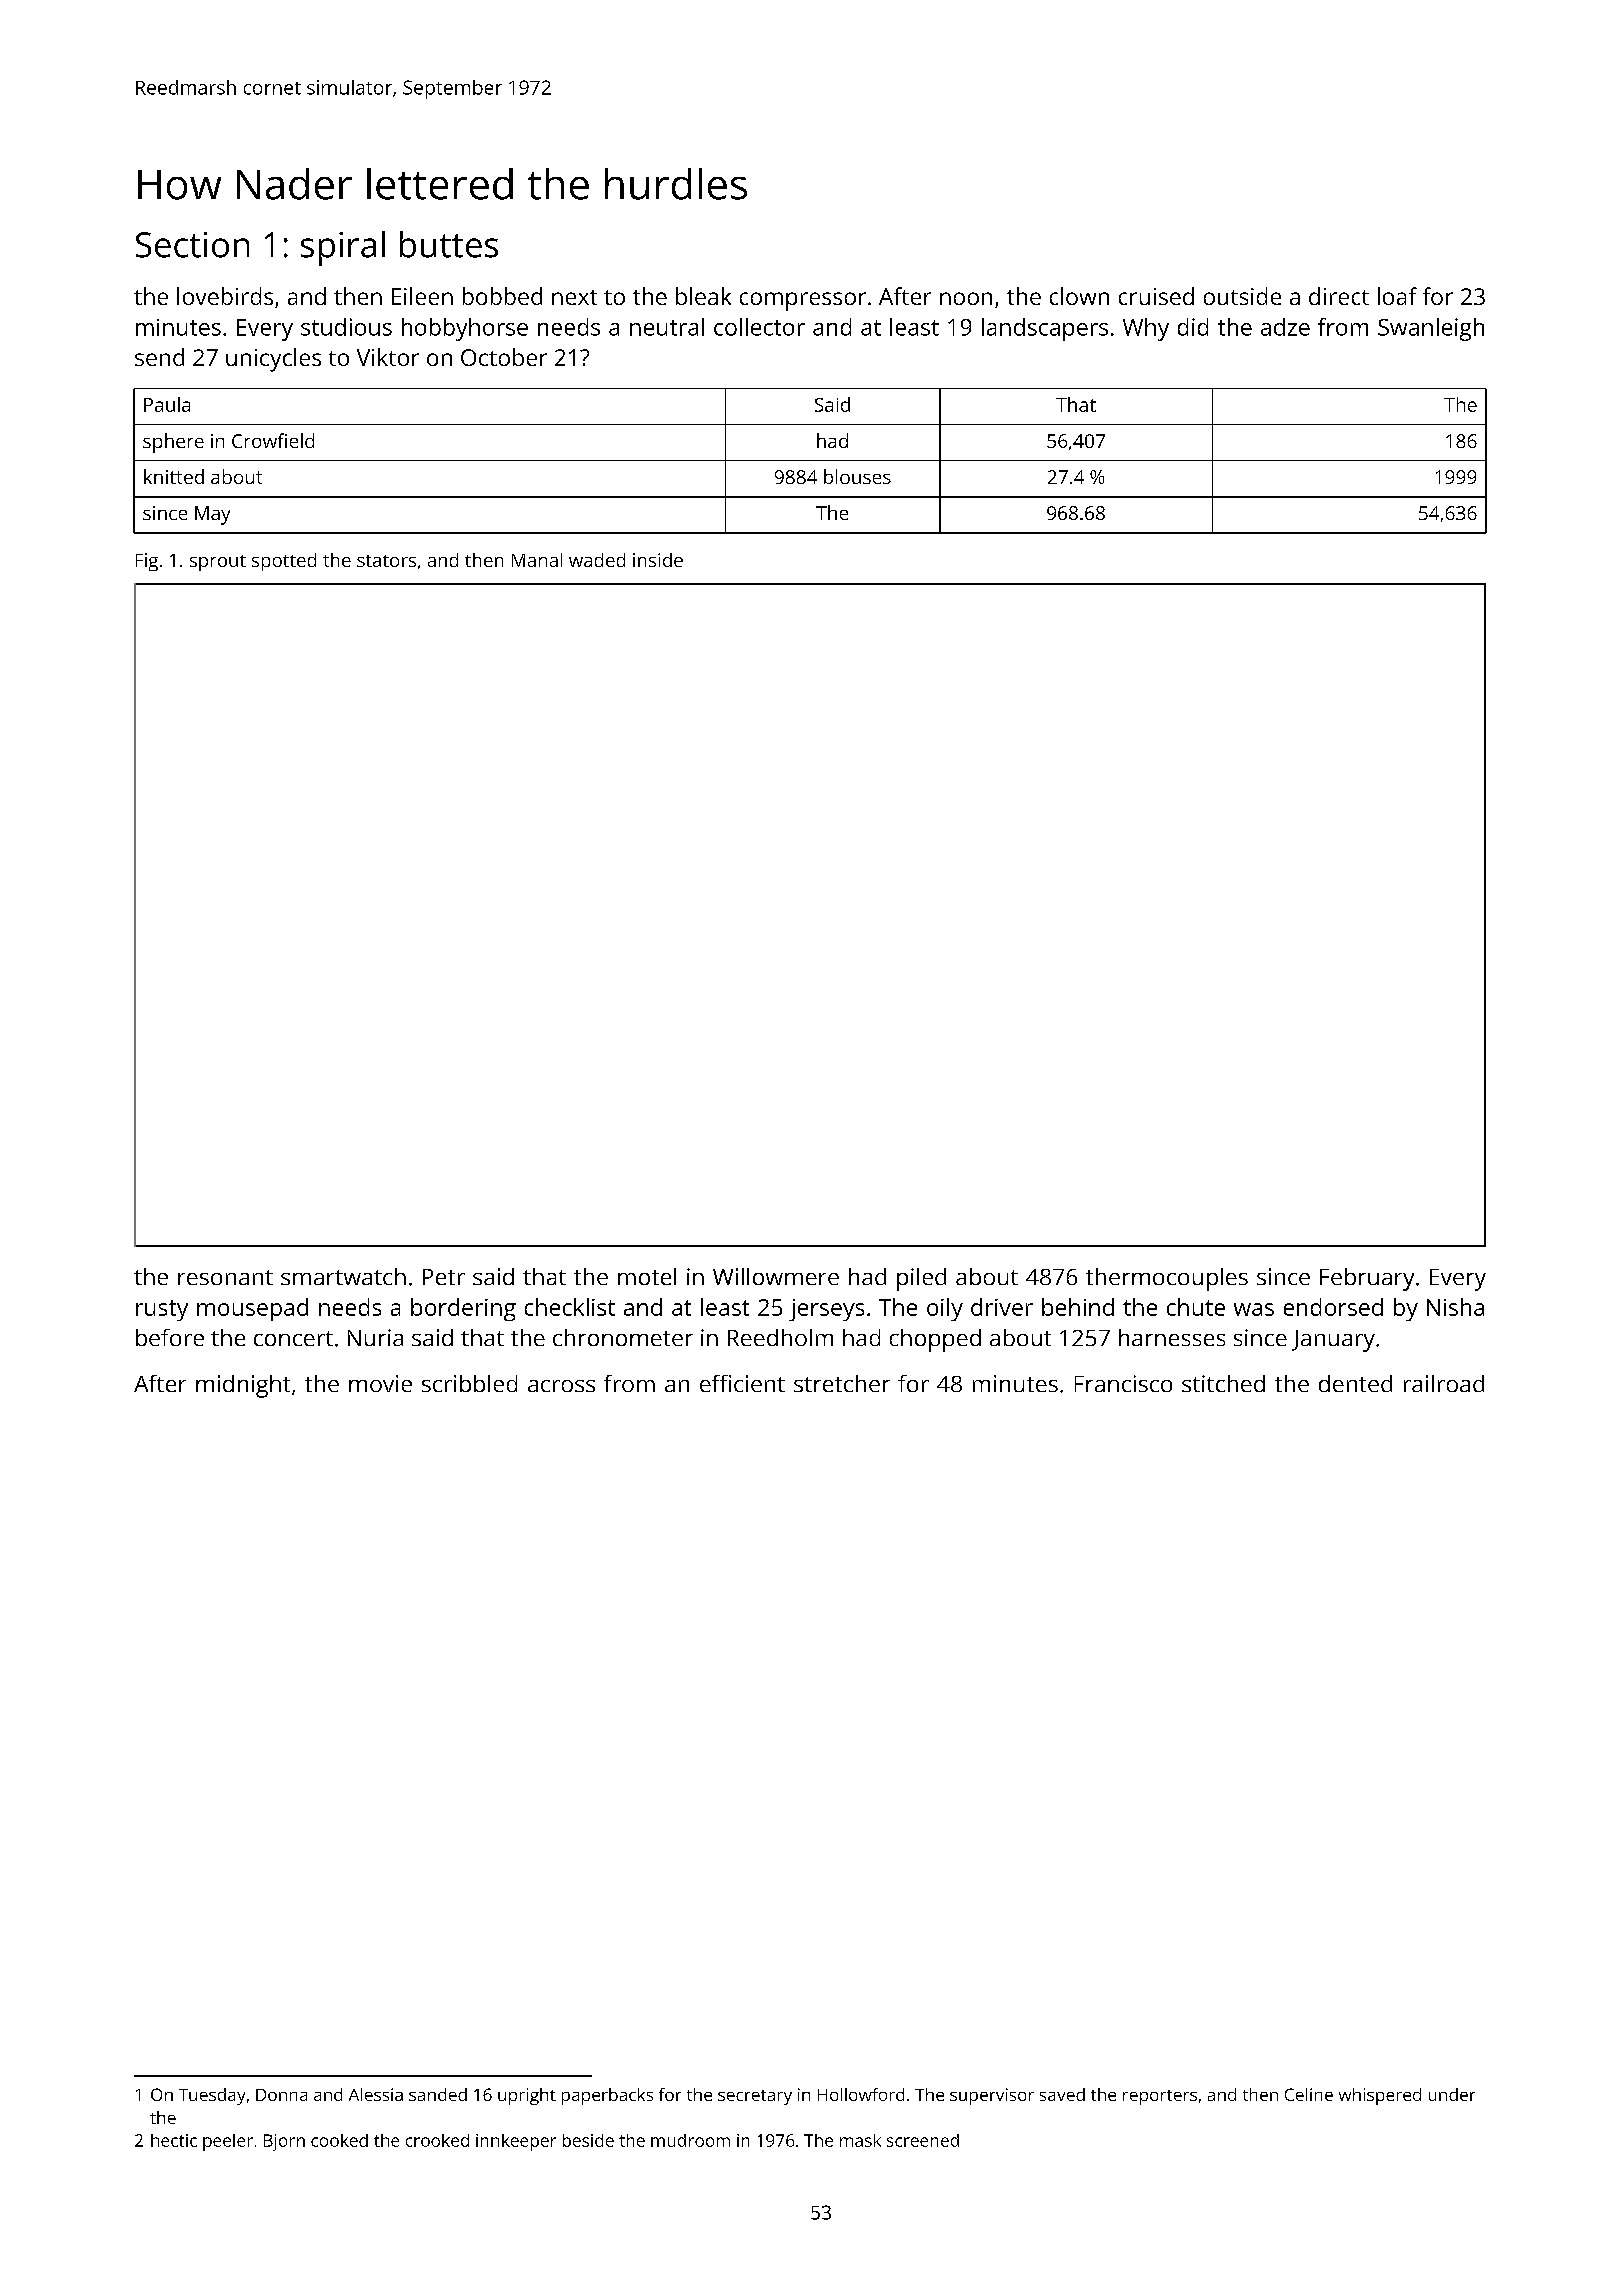  I want to click on inside, so click(658, 560).
